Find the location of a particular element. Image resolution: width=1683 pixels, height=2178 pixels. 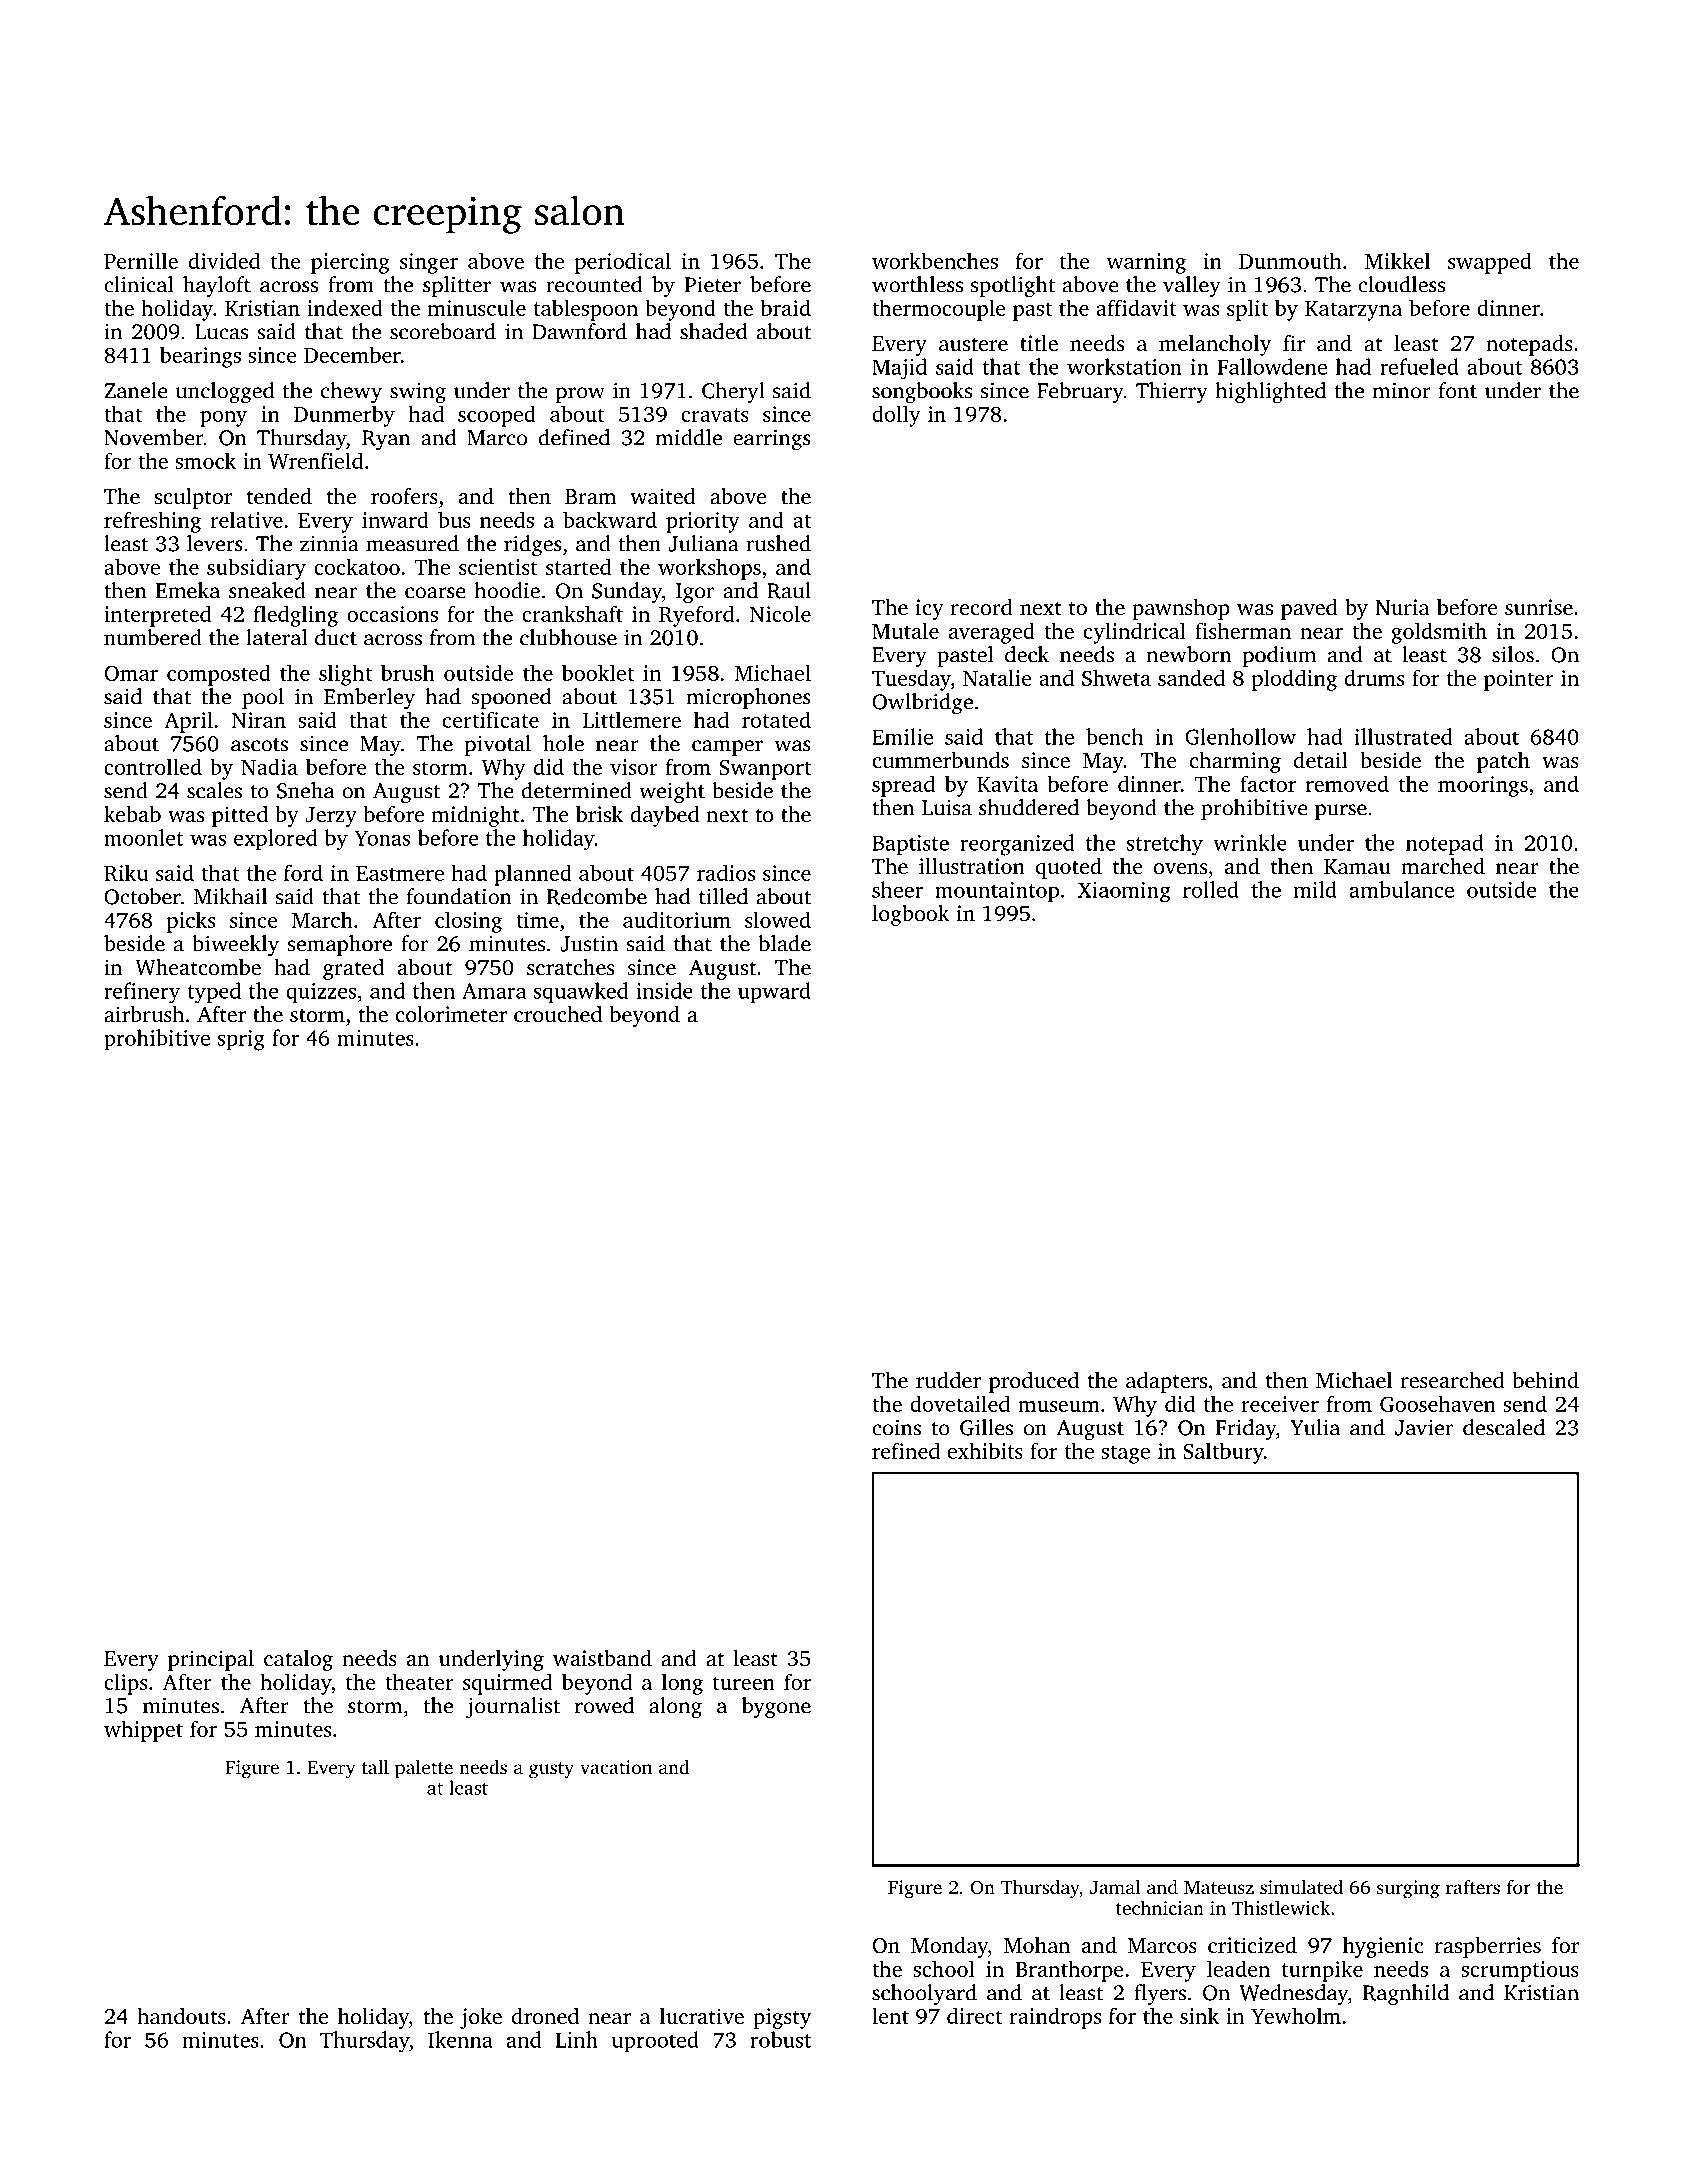

highlighted is located at coordinates (1270, 393).
